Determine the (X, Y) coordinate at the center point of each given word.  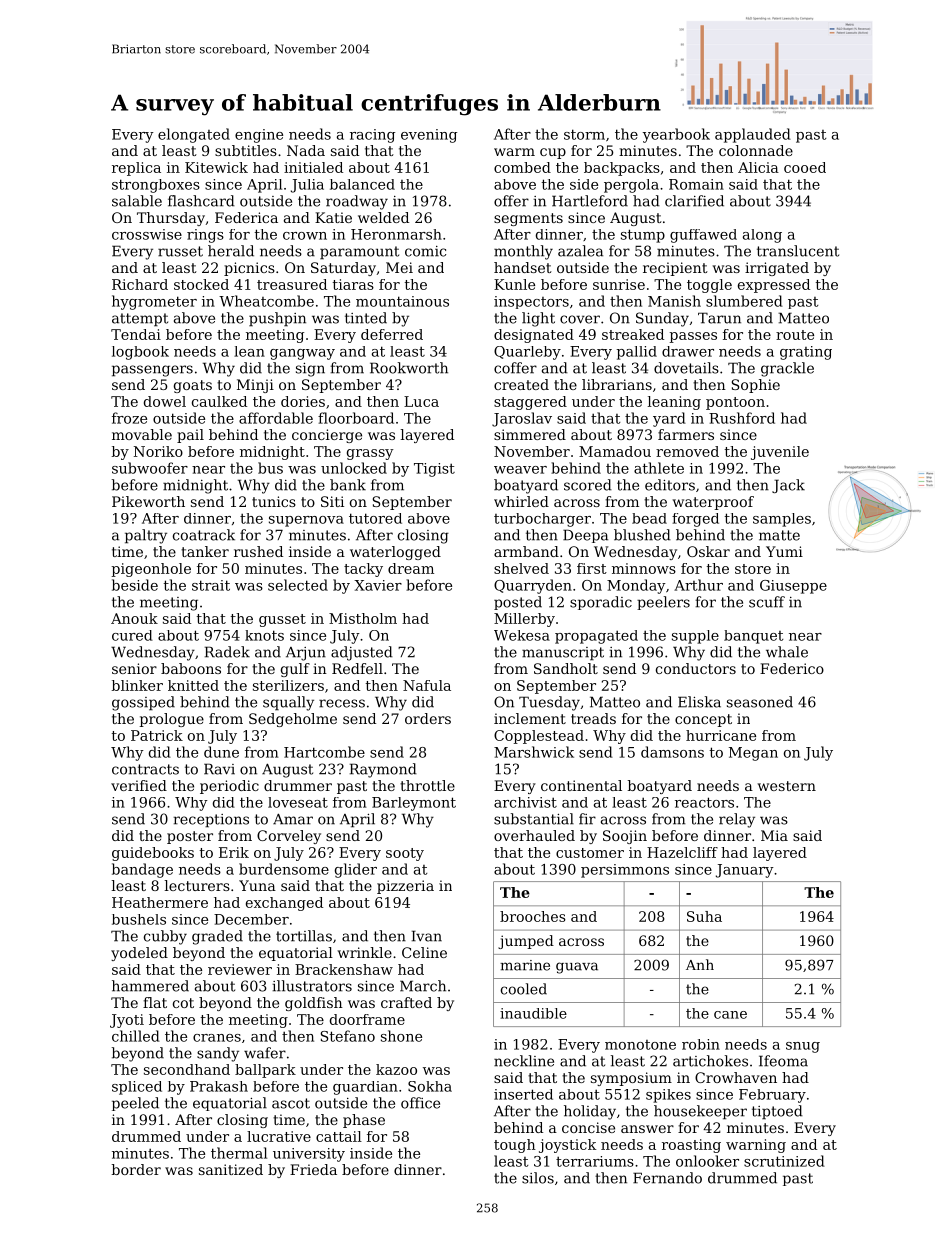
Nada (306, 150)
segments (528, 219)
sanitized (231, 1169)
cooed (805, 167)
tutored (375, 518)
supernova (306, 521)
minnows (644, 568)
